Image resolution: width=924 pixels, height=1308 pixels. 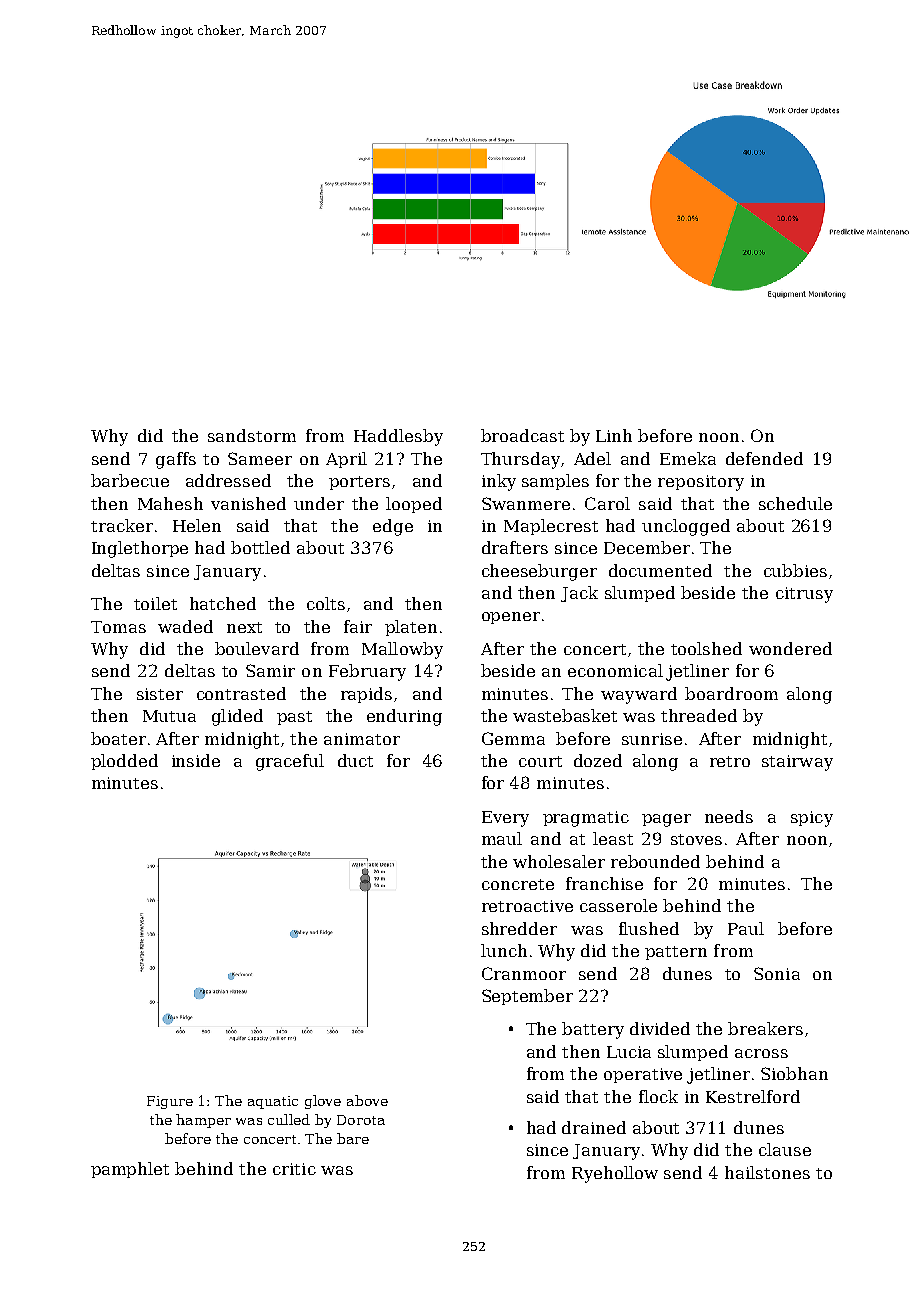 I want to click on wholesaler, so click(x=559, y=861).
